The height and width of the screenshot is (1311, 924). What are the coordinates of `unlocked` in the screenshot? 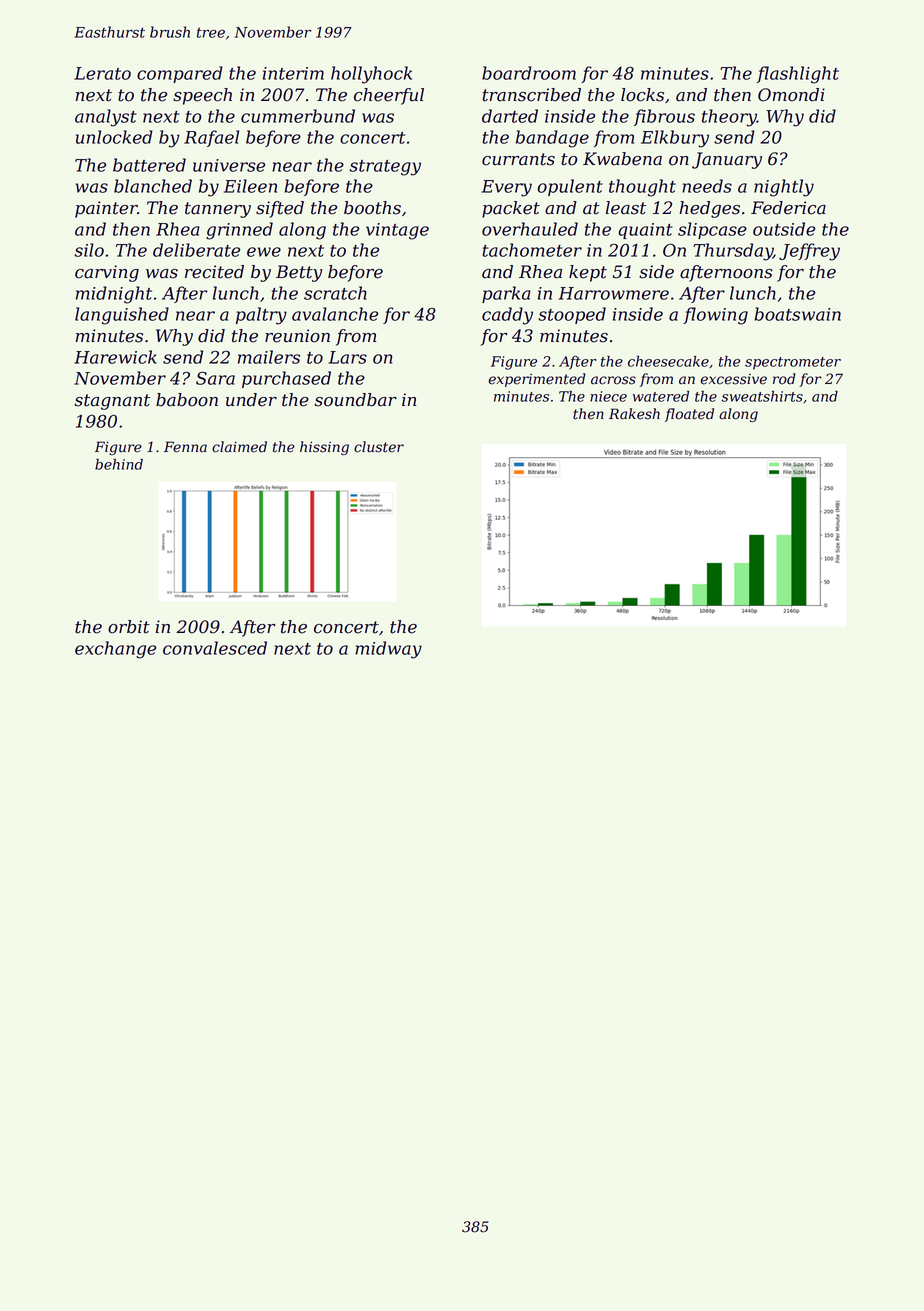 It's located at (114, 137).
